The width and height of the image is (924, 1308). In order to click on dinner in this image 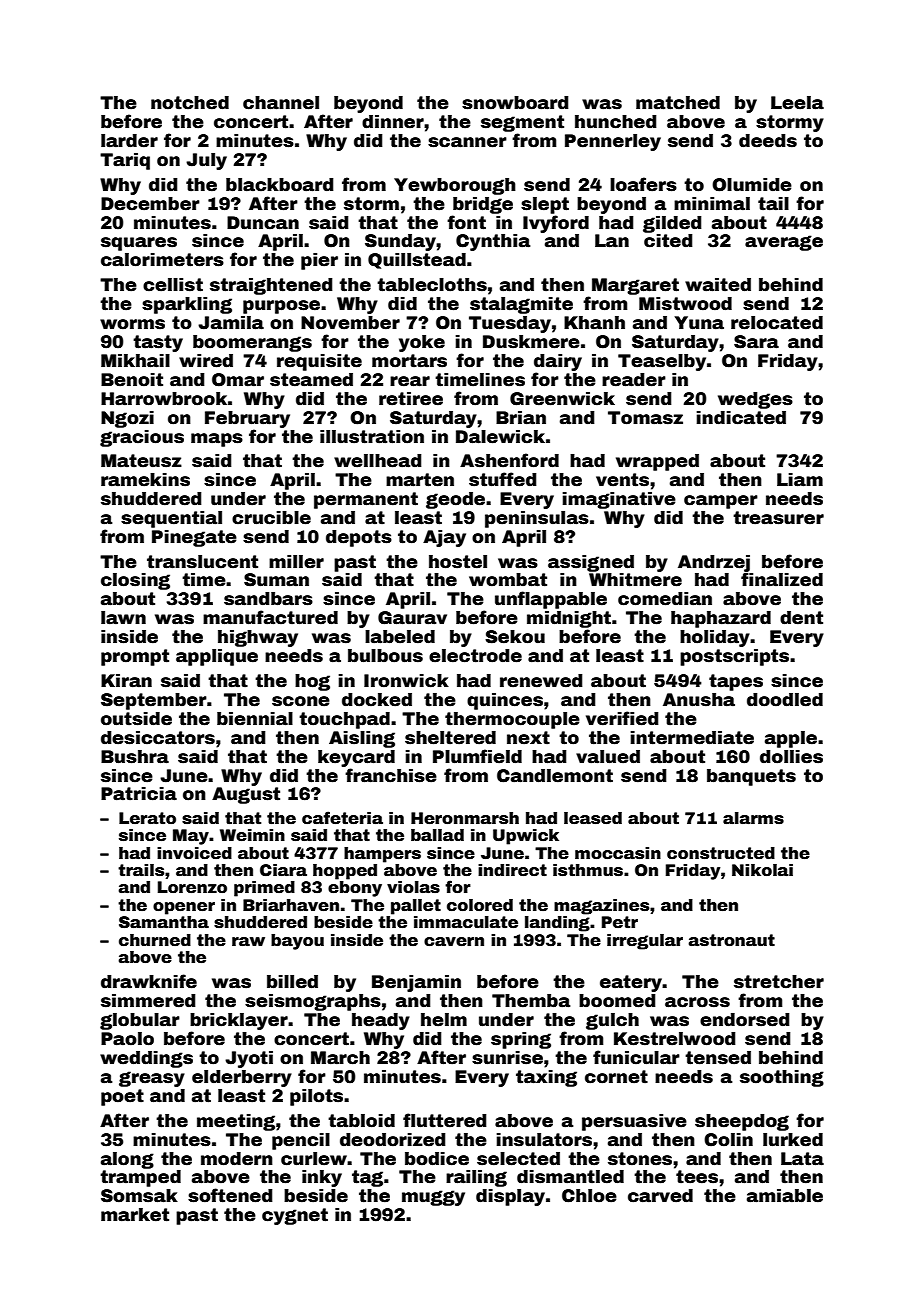, I will do `click(393, 122)`.
